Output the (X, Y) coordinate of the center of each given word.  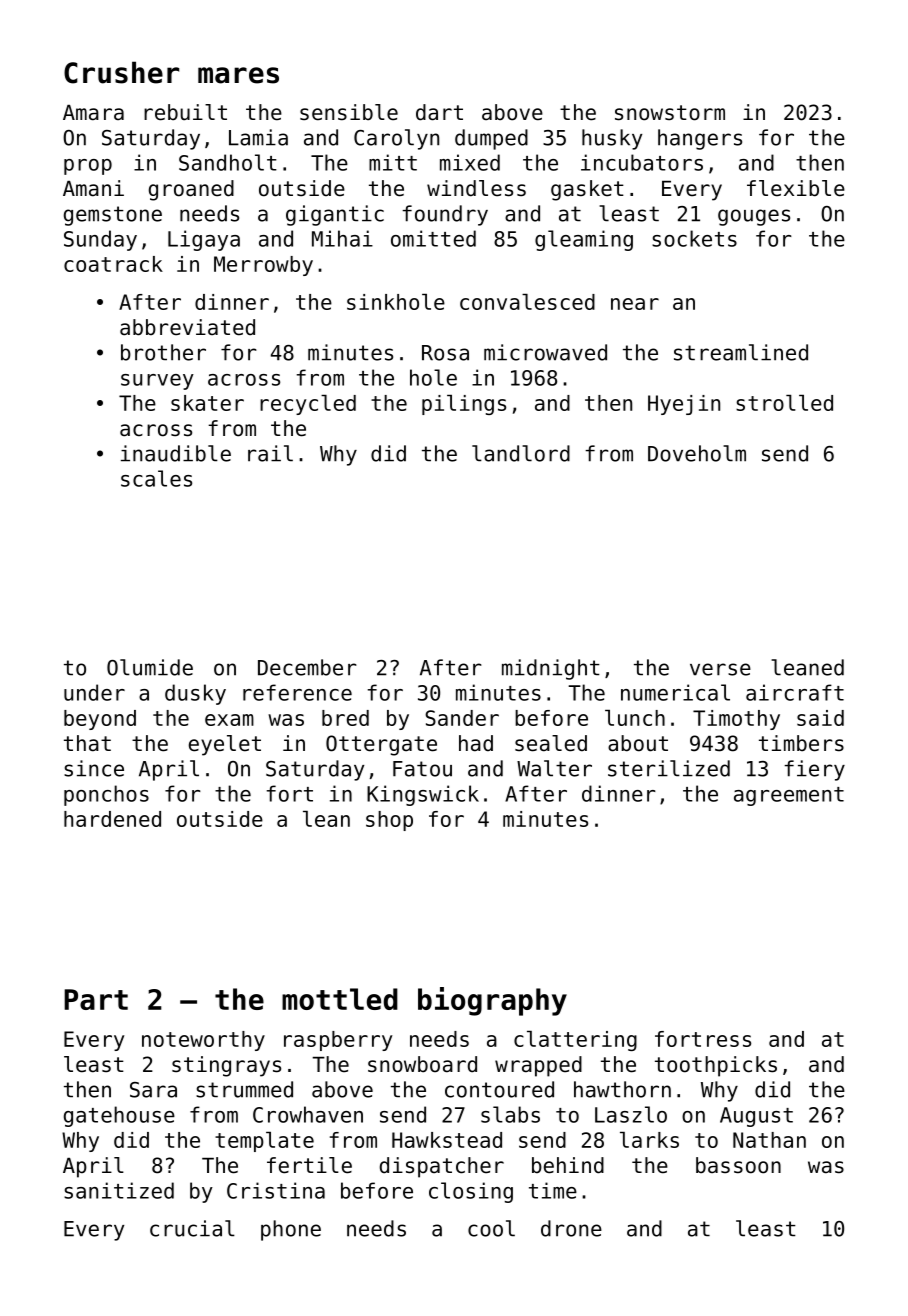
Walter (554, 768)
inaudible (176, 453)
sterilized (669, 768)
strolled (784, 403)
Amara (93, 113)
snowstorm (670, 113)
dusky (195, 694)
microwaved (545, 352)
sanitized (119, 1190)
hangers (700, 139)
